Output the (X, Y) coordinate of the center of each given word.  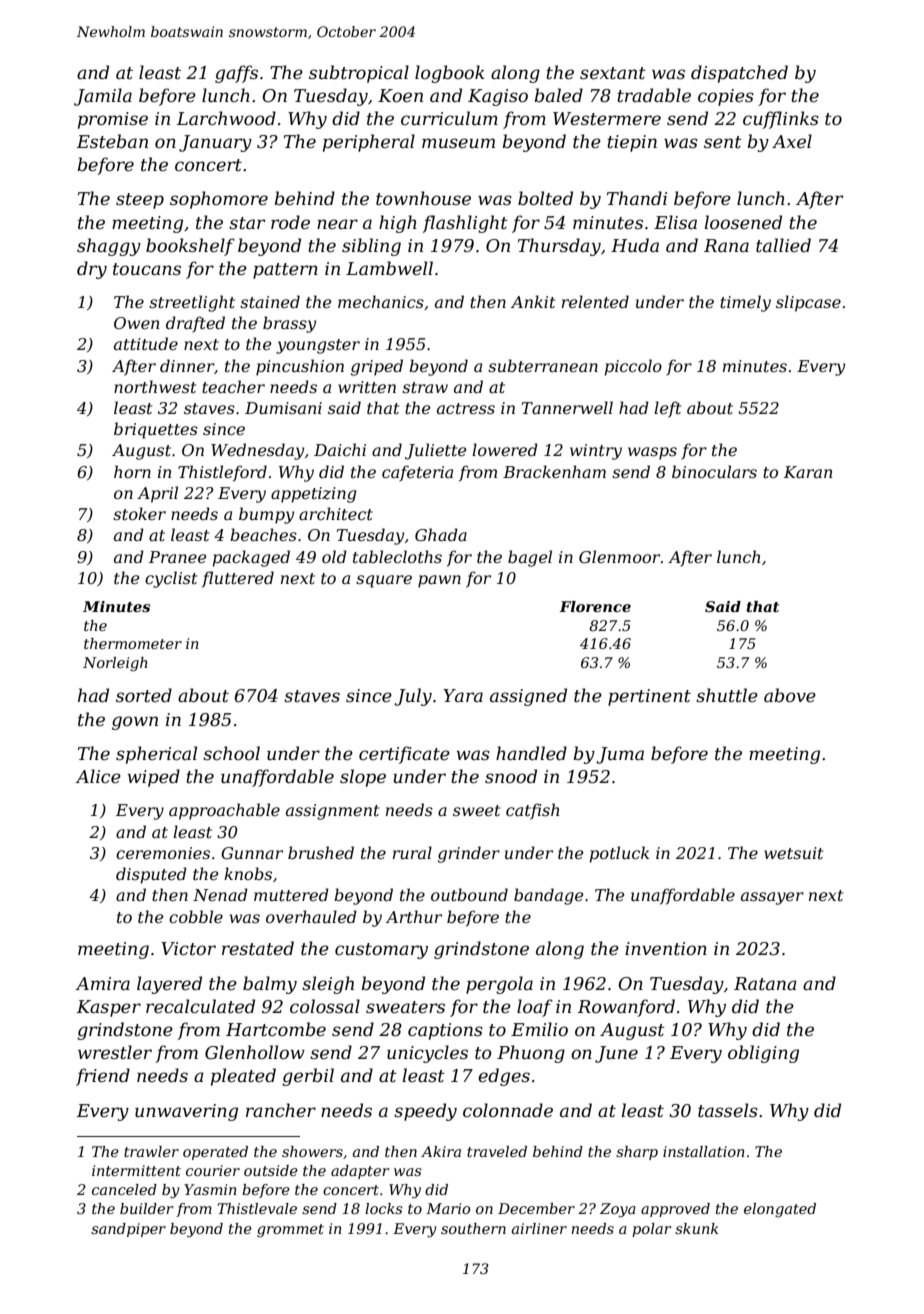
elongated (780, 1210)
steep (140, 201)
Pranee (178, 557)
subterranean (543, 365)
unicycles (427, 1054)
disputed (151, 875)
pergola (499, 985)
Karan (808, 472)
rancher (281, 1110)
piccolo (633, 367)
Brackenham (554, 471)
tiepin (632, 143)
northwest (155, 386)
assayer (772, 898)
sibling (371, 247)
